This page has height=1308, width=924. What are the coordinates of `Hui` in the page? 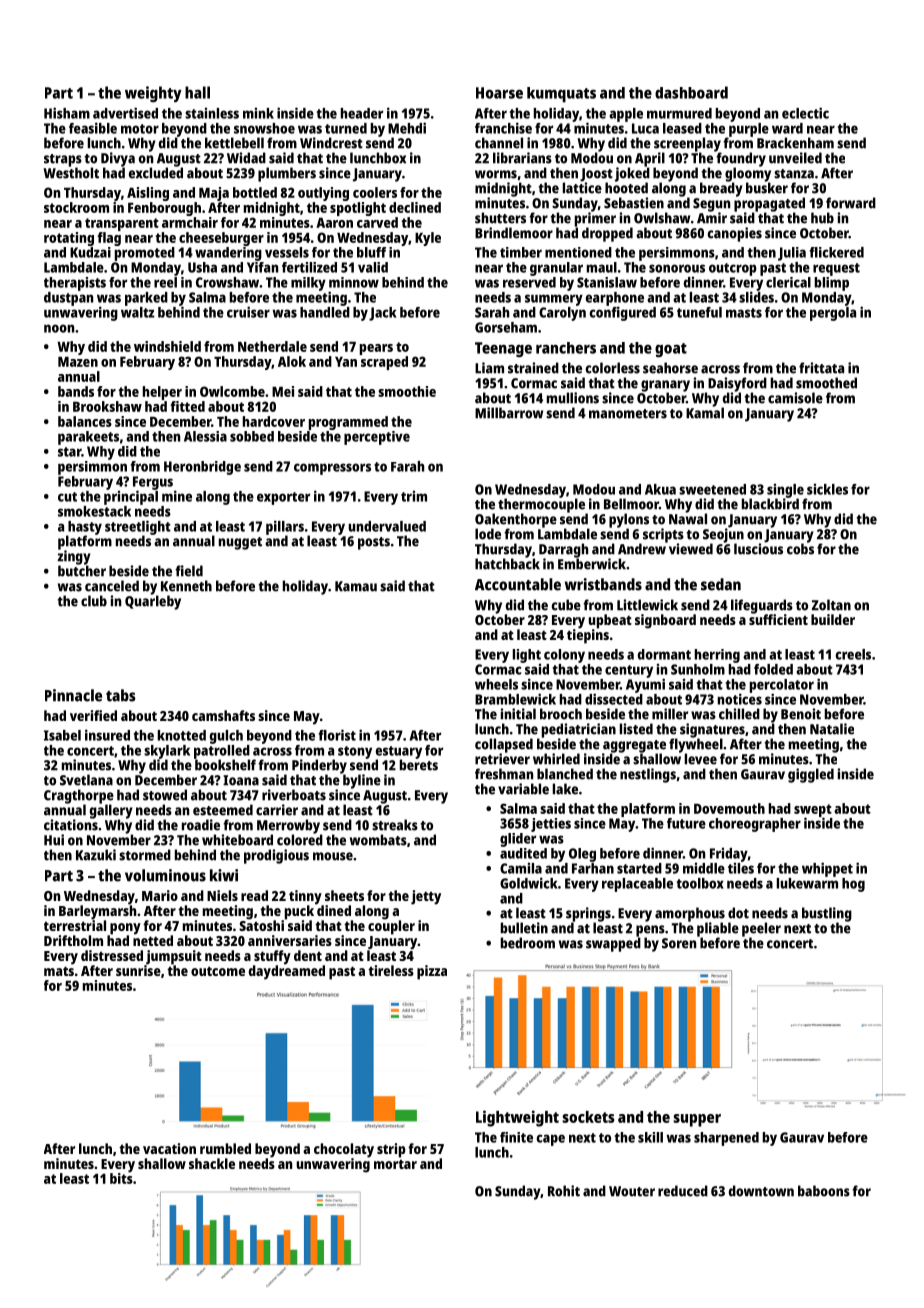 It's located at (54, 840).
